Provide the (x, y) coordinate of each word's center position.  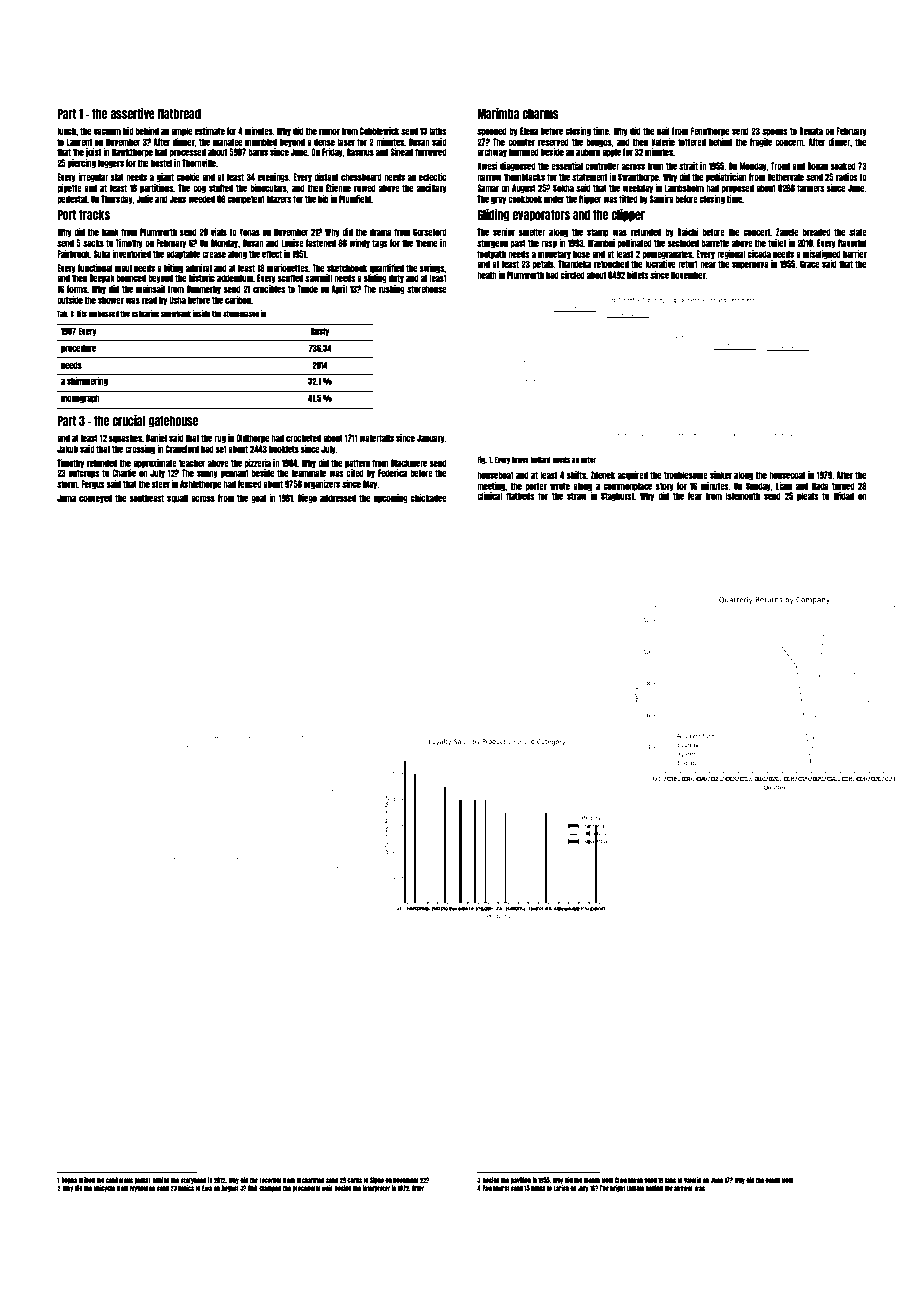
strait (688, 166)
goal (258, 498)
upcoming (391, 498)
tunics (186, 1188)
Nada (820, 486)
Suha (102, 254)
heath (487, 275)
